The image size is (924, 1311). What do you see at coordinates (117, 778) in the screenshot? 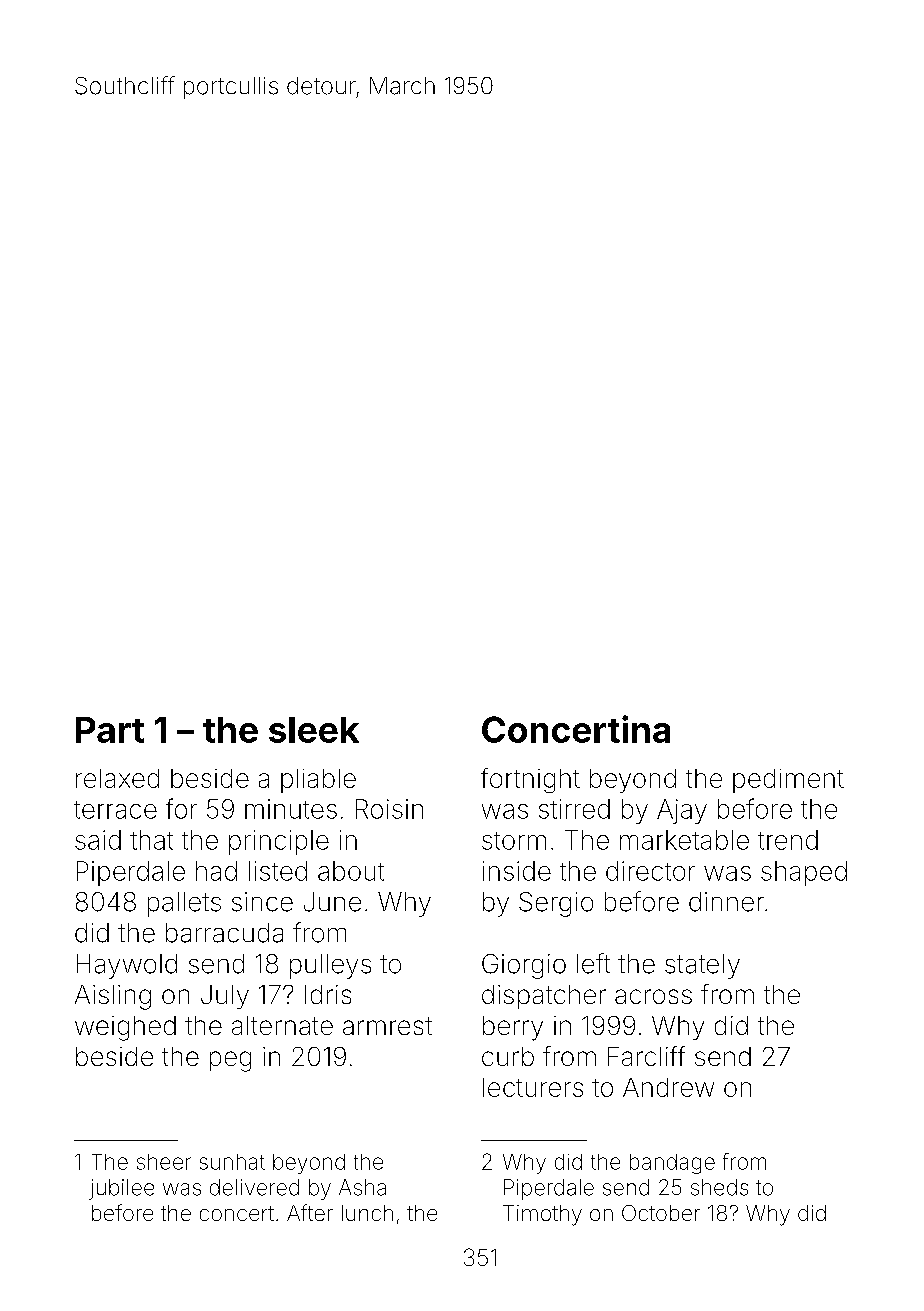
I see `relaxed` at bounding box center [117, 778].
